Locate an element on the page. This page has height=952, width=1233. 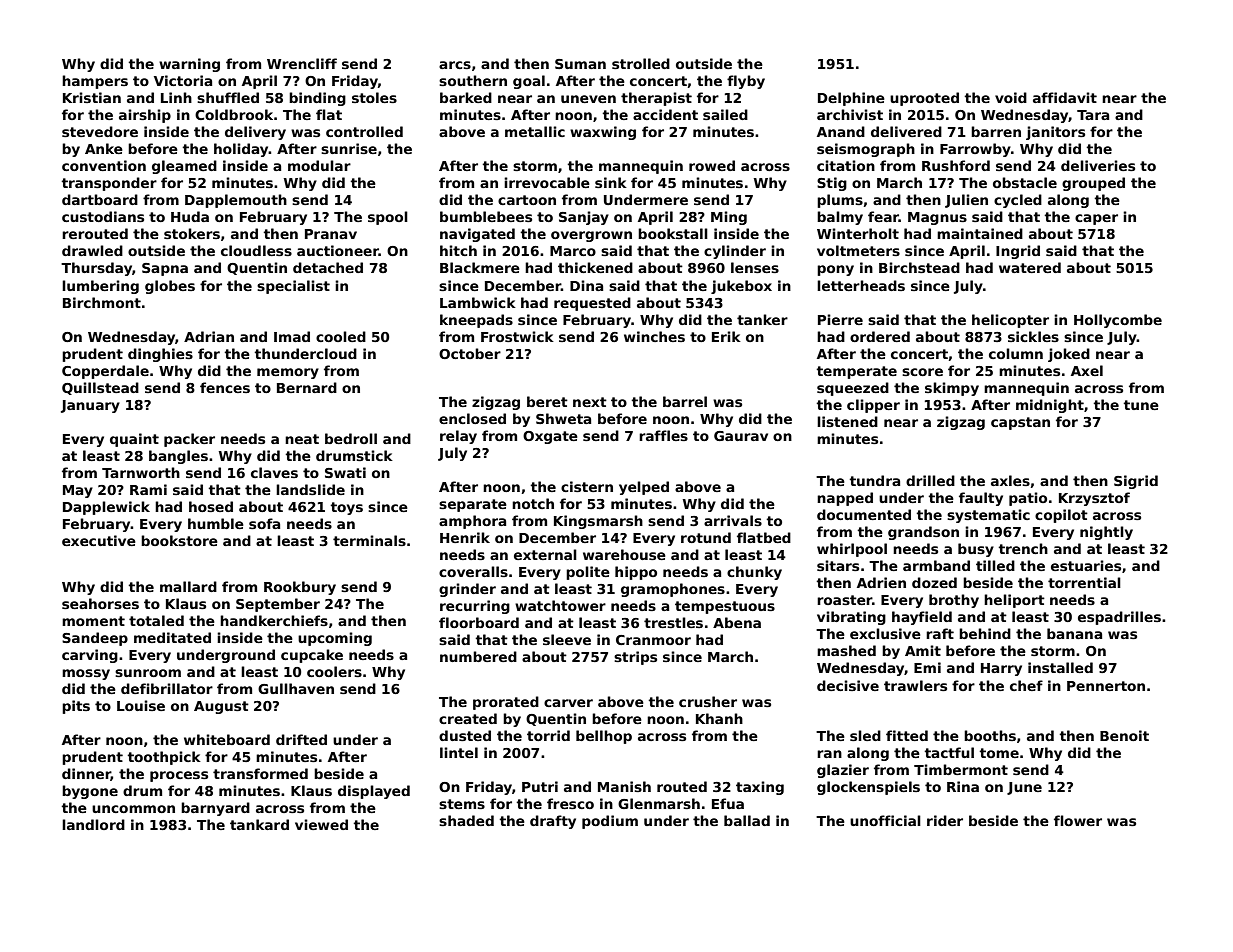
Kingsmarsh is located at coordinates (598, 522).
